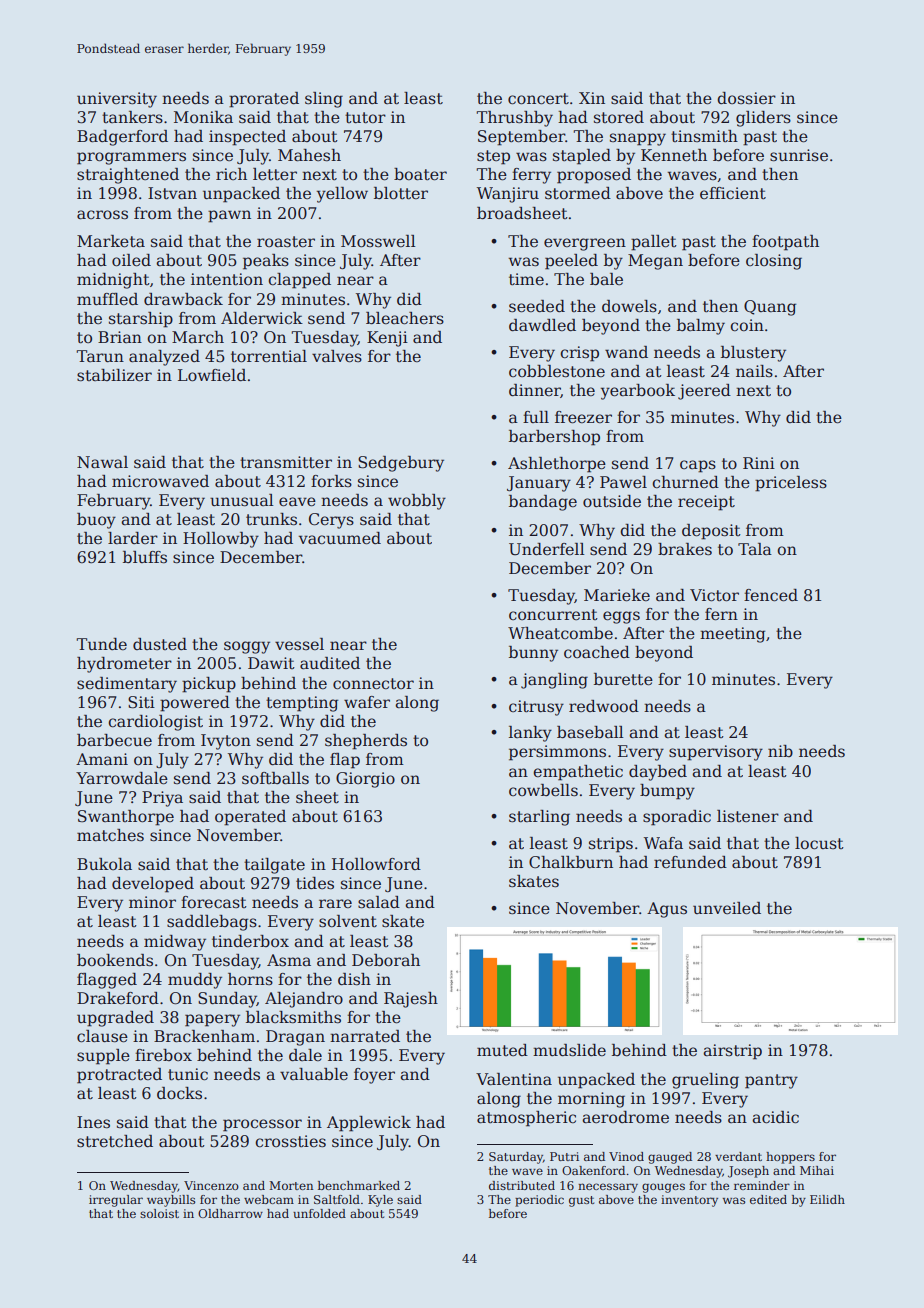 Image resolution: width=924 pixels, height=1308 pixels. Describe the element at coordinates (203, 117) in the screenshot. I see `Monika` at that location.
